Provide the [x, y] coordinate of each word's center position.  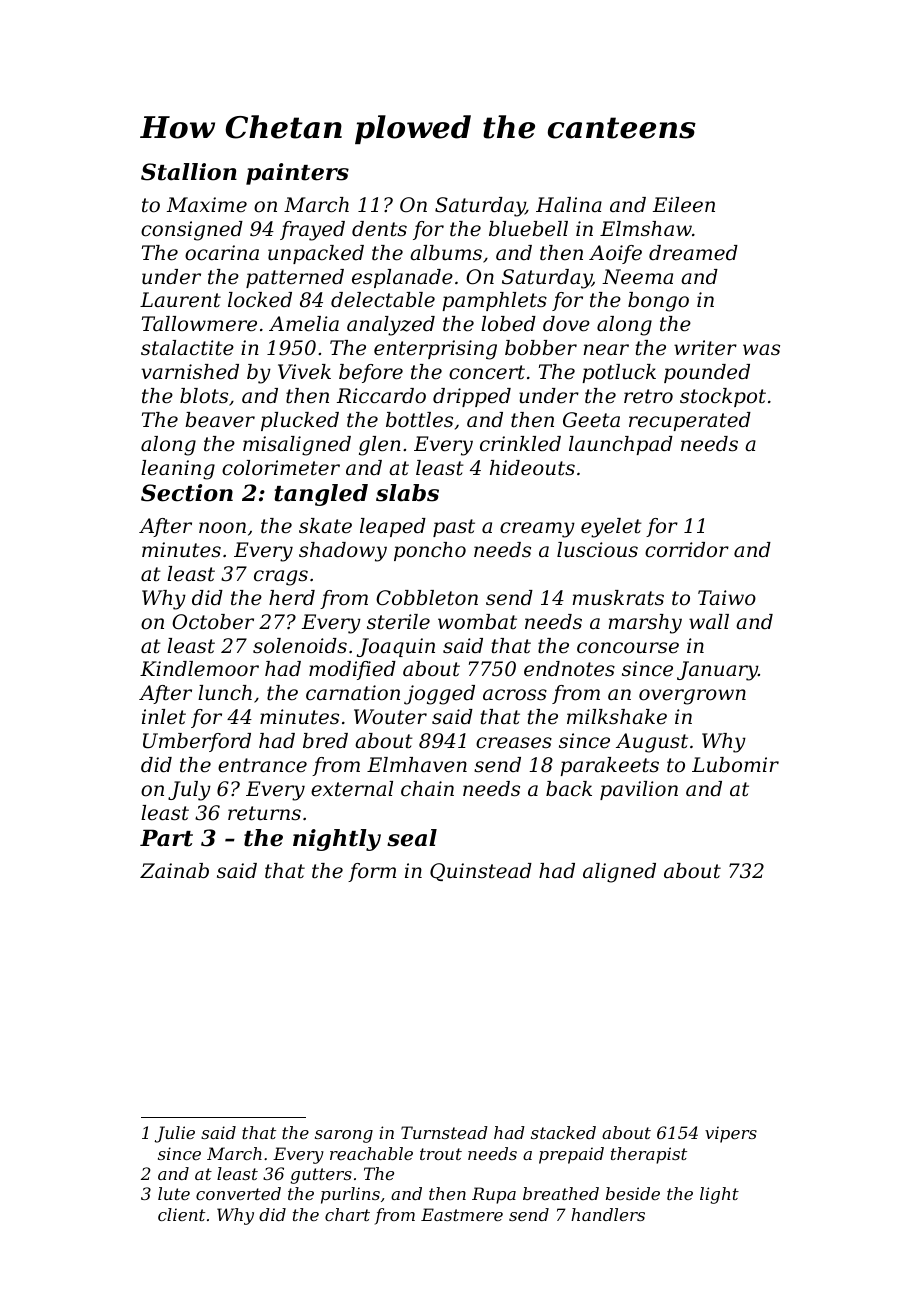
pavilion [639, 790]
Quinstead [481, 872]
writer [705, 348]
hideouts [532, 468]
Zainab [174, 871]
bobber [541, 348]
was [761, 350]
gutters [321, 1176]
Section [187, 493]
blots [204, 396]
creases [514, 743]
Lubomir [735, 764]
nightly [337, 840]
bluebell [528, 229]
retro [648, 396]
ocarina [222, 253]
